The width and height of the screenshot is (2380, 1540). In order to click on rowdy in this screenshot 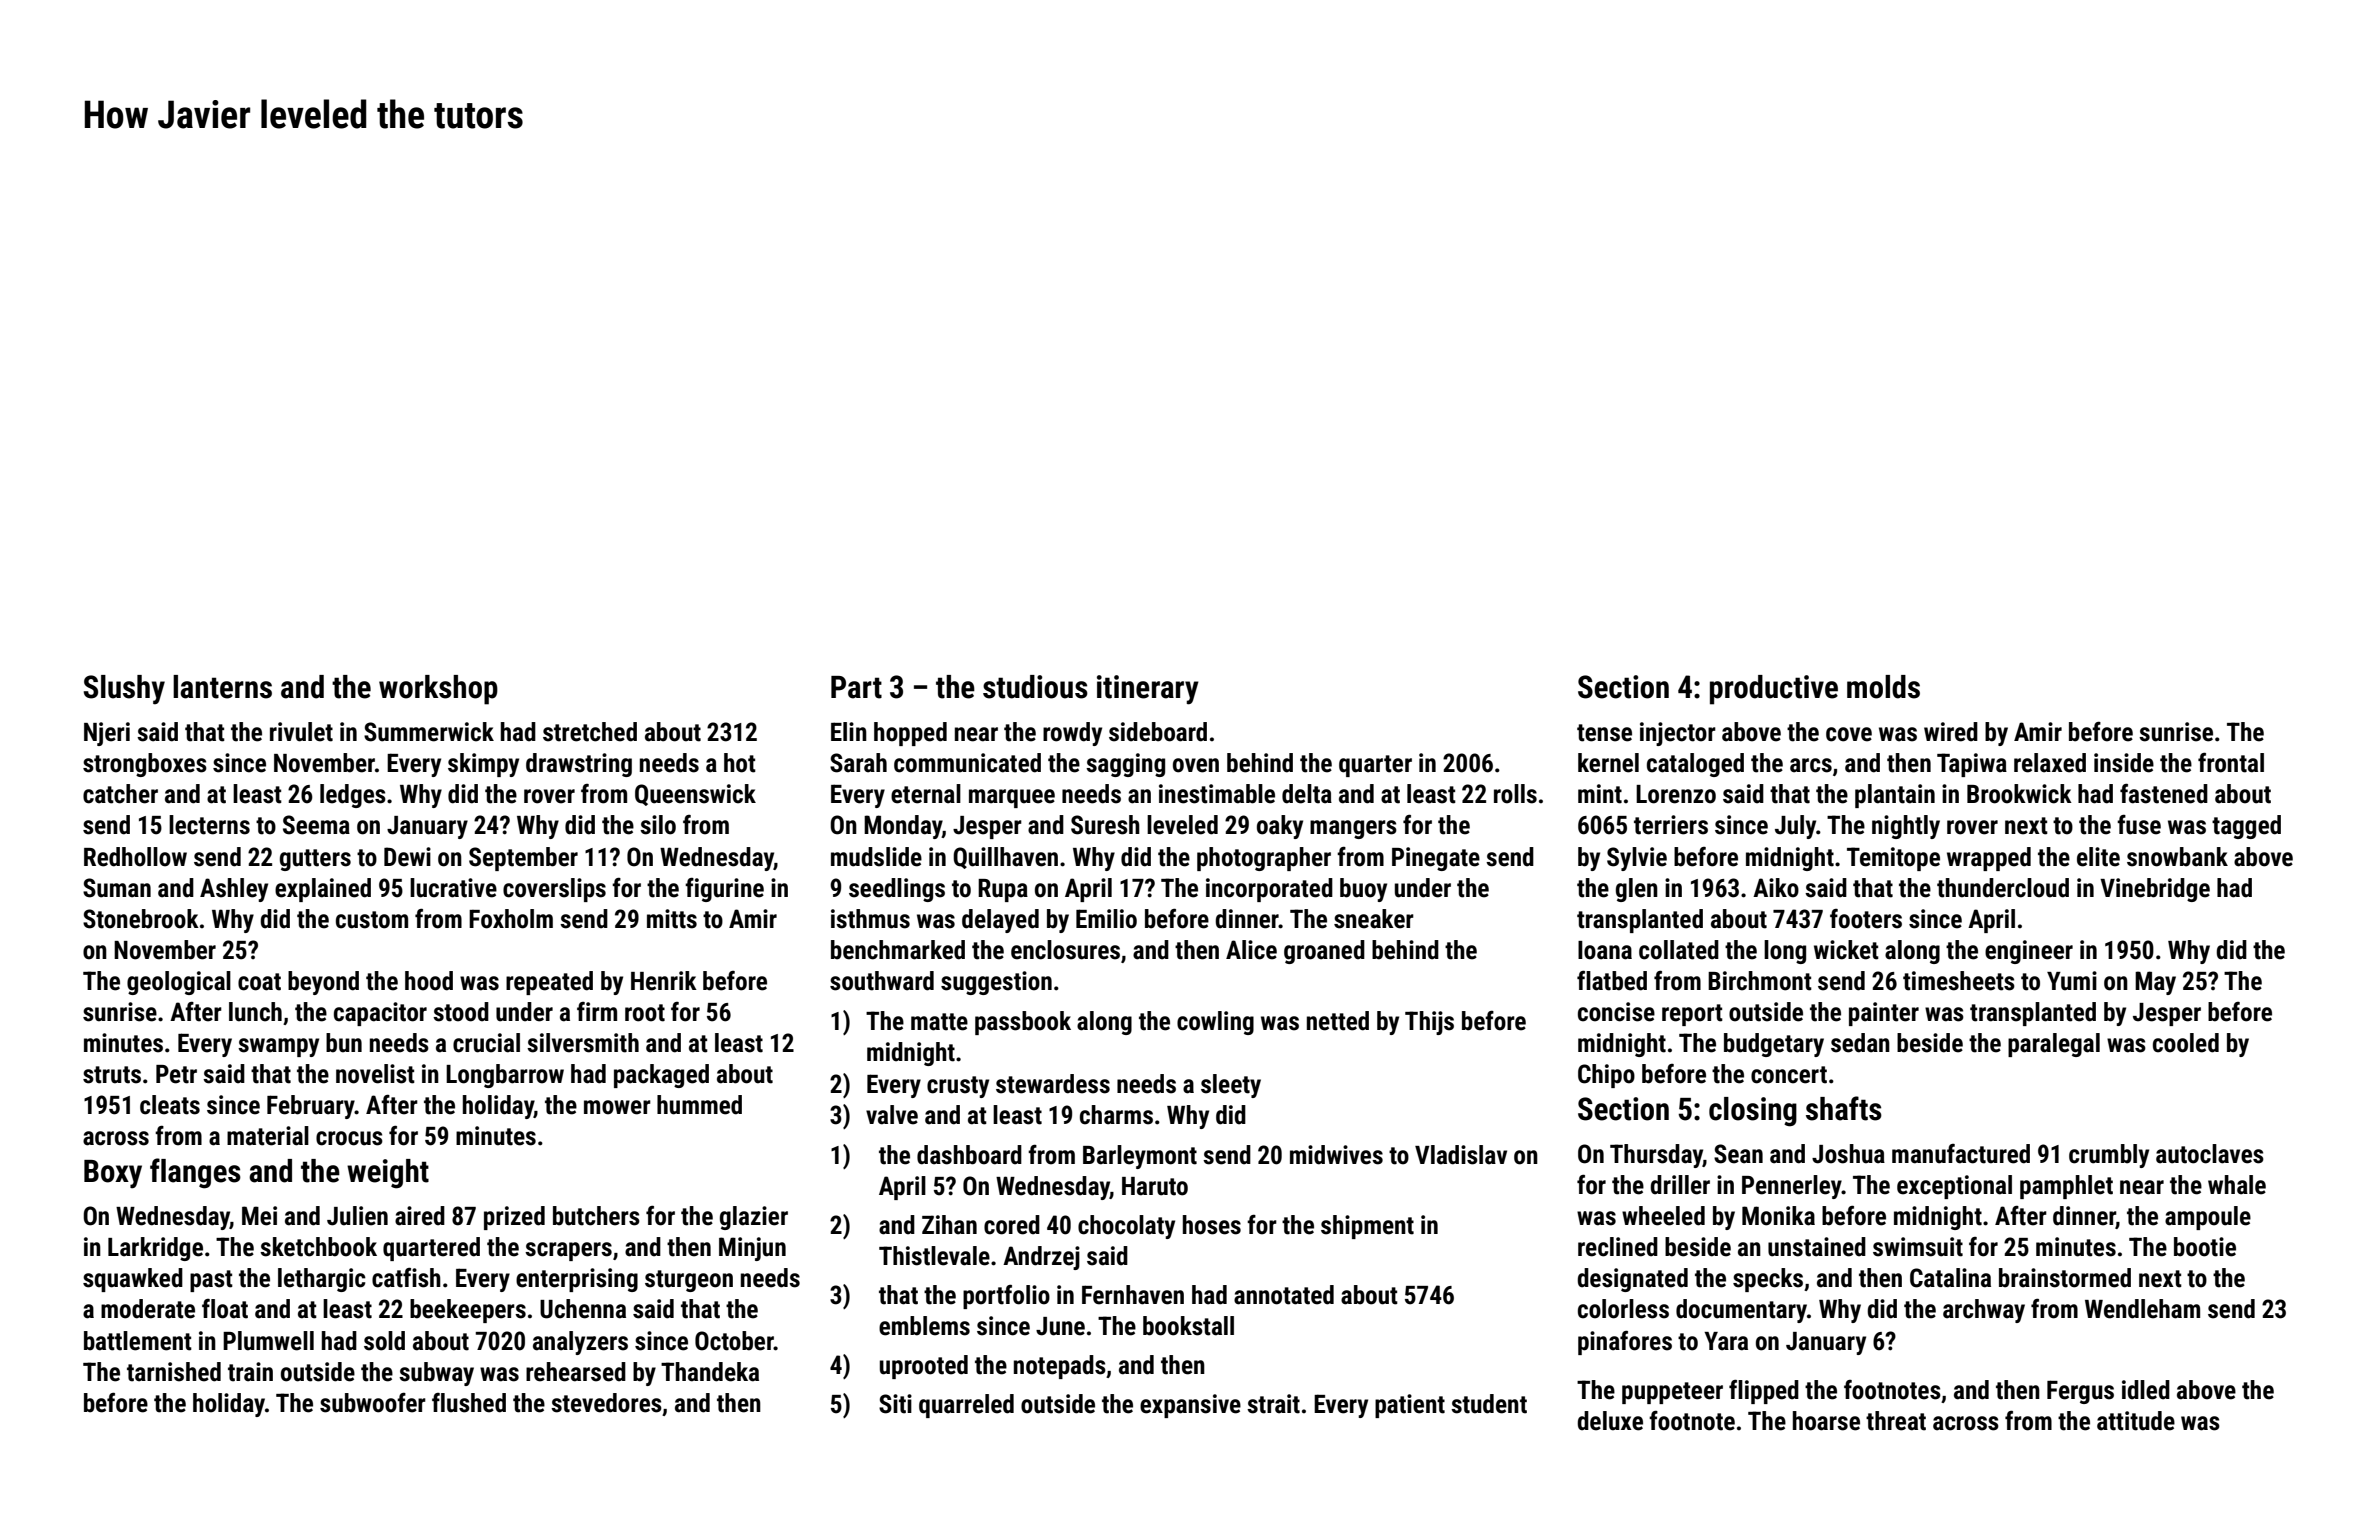, I will do `click(1072, 734)`.
